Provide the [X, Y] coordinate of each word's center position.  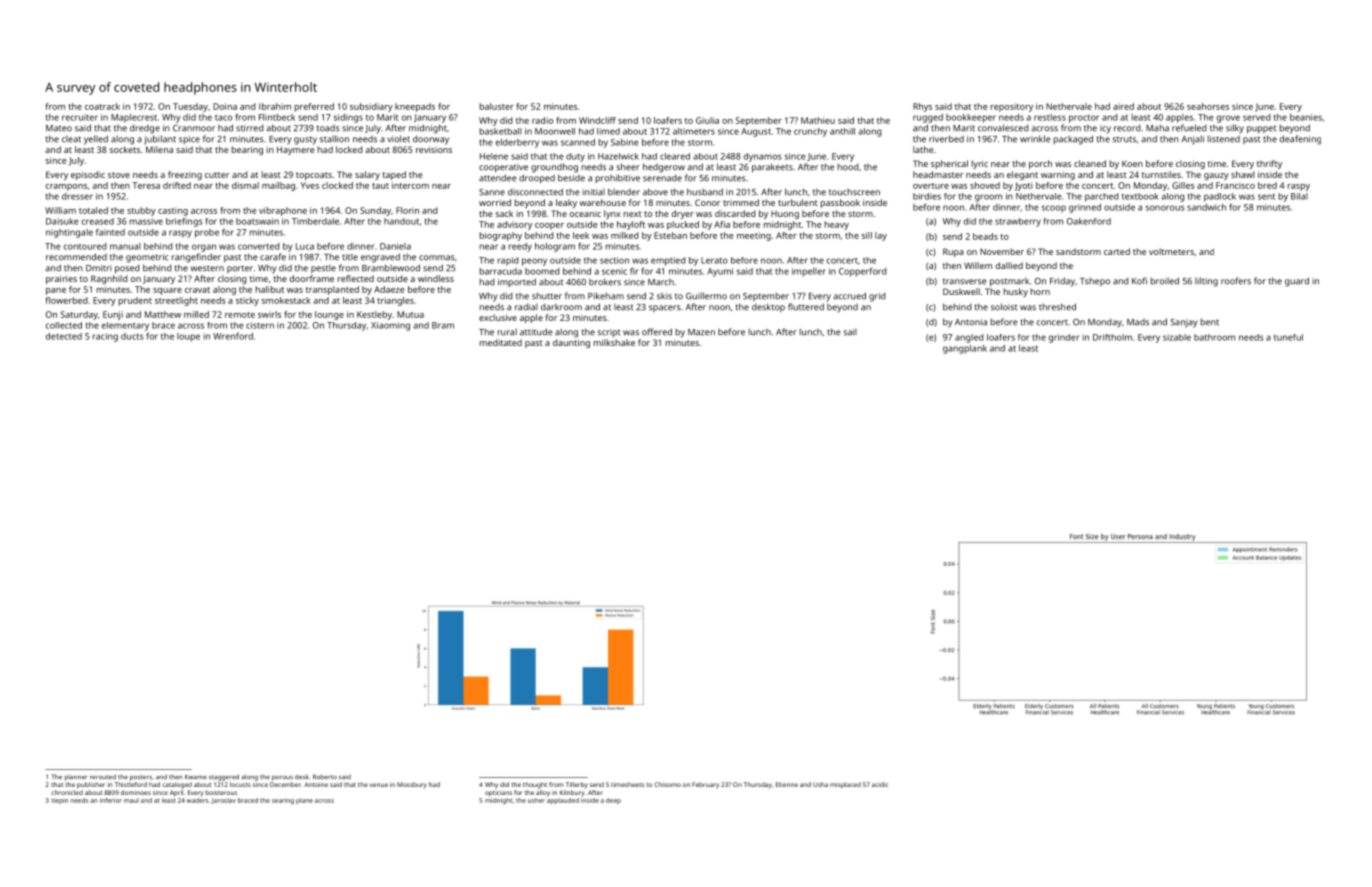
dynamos [763, 157]
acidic [880, 784]
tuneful [1288, 337]
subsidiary [371, 107]
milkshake [614, 342]
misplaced [845, 785]
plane [304, 801]
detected [64, 336]
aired [1123, 106]
